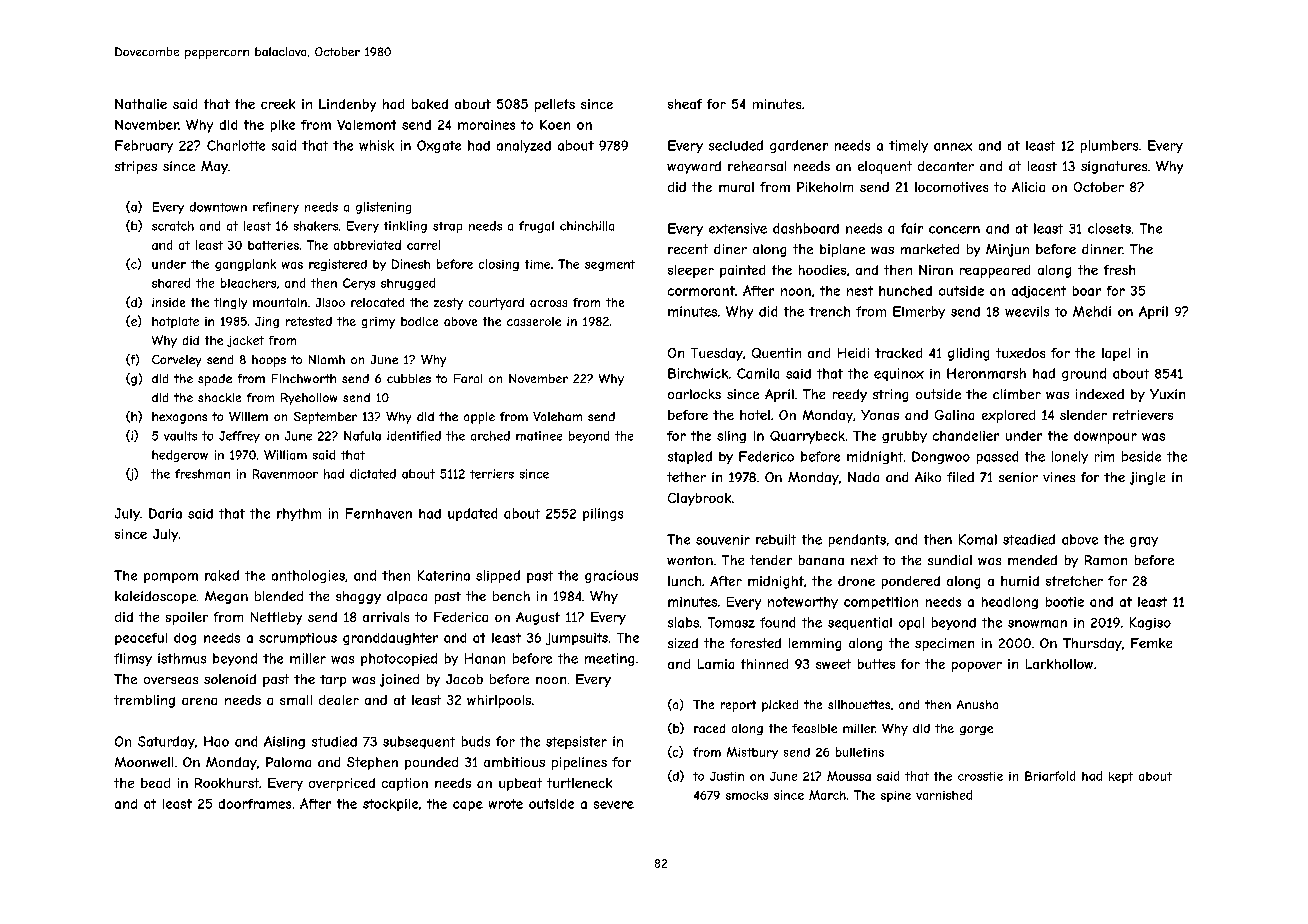  What do you see at coordinates (316, 226) in the page?
I see `shakers` at bounding box center [316, 226].
